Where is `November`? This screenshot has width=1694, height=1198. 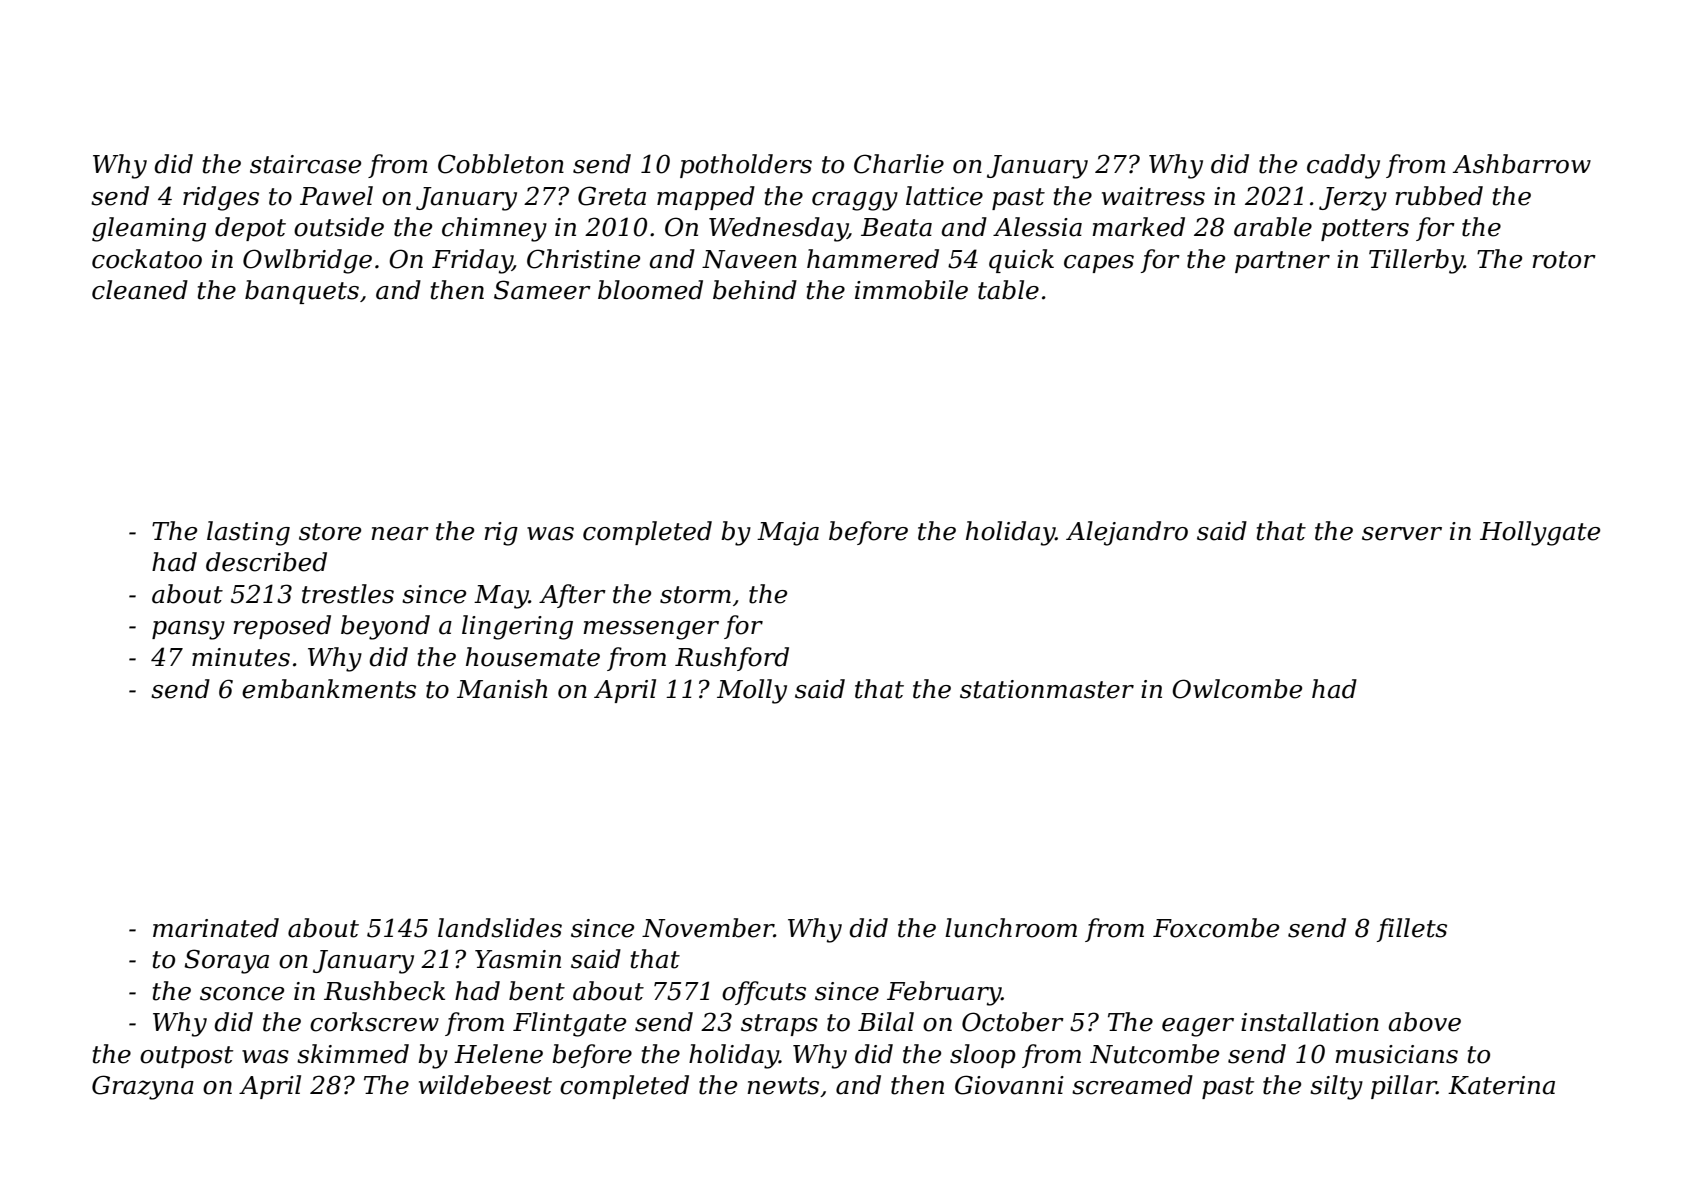 November is located at coordinates (708, 928).
